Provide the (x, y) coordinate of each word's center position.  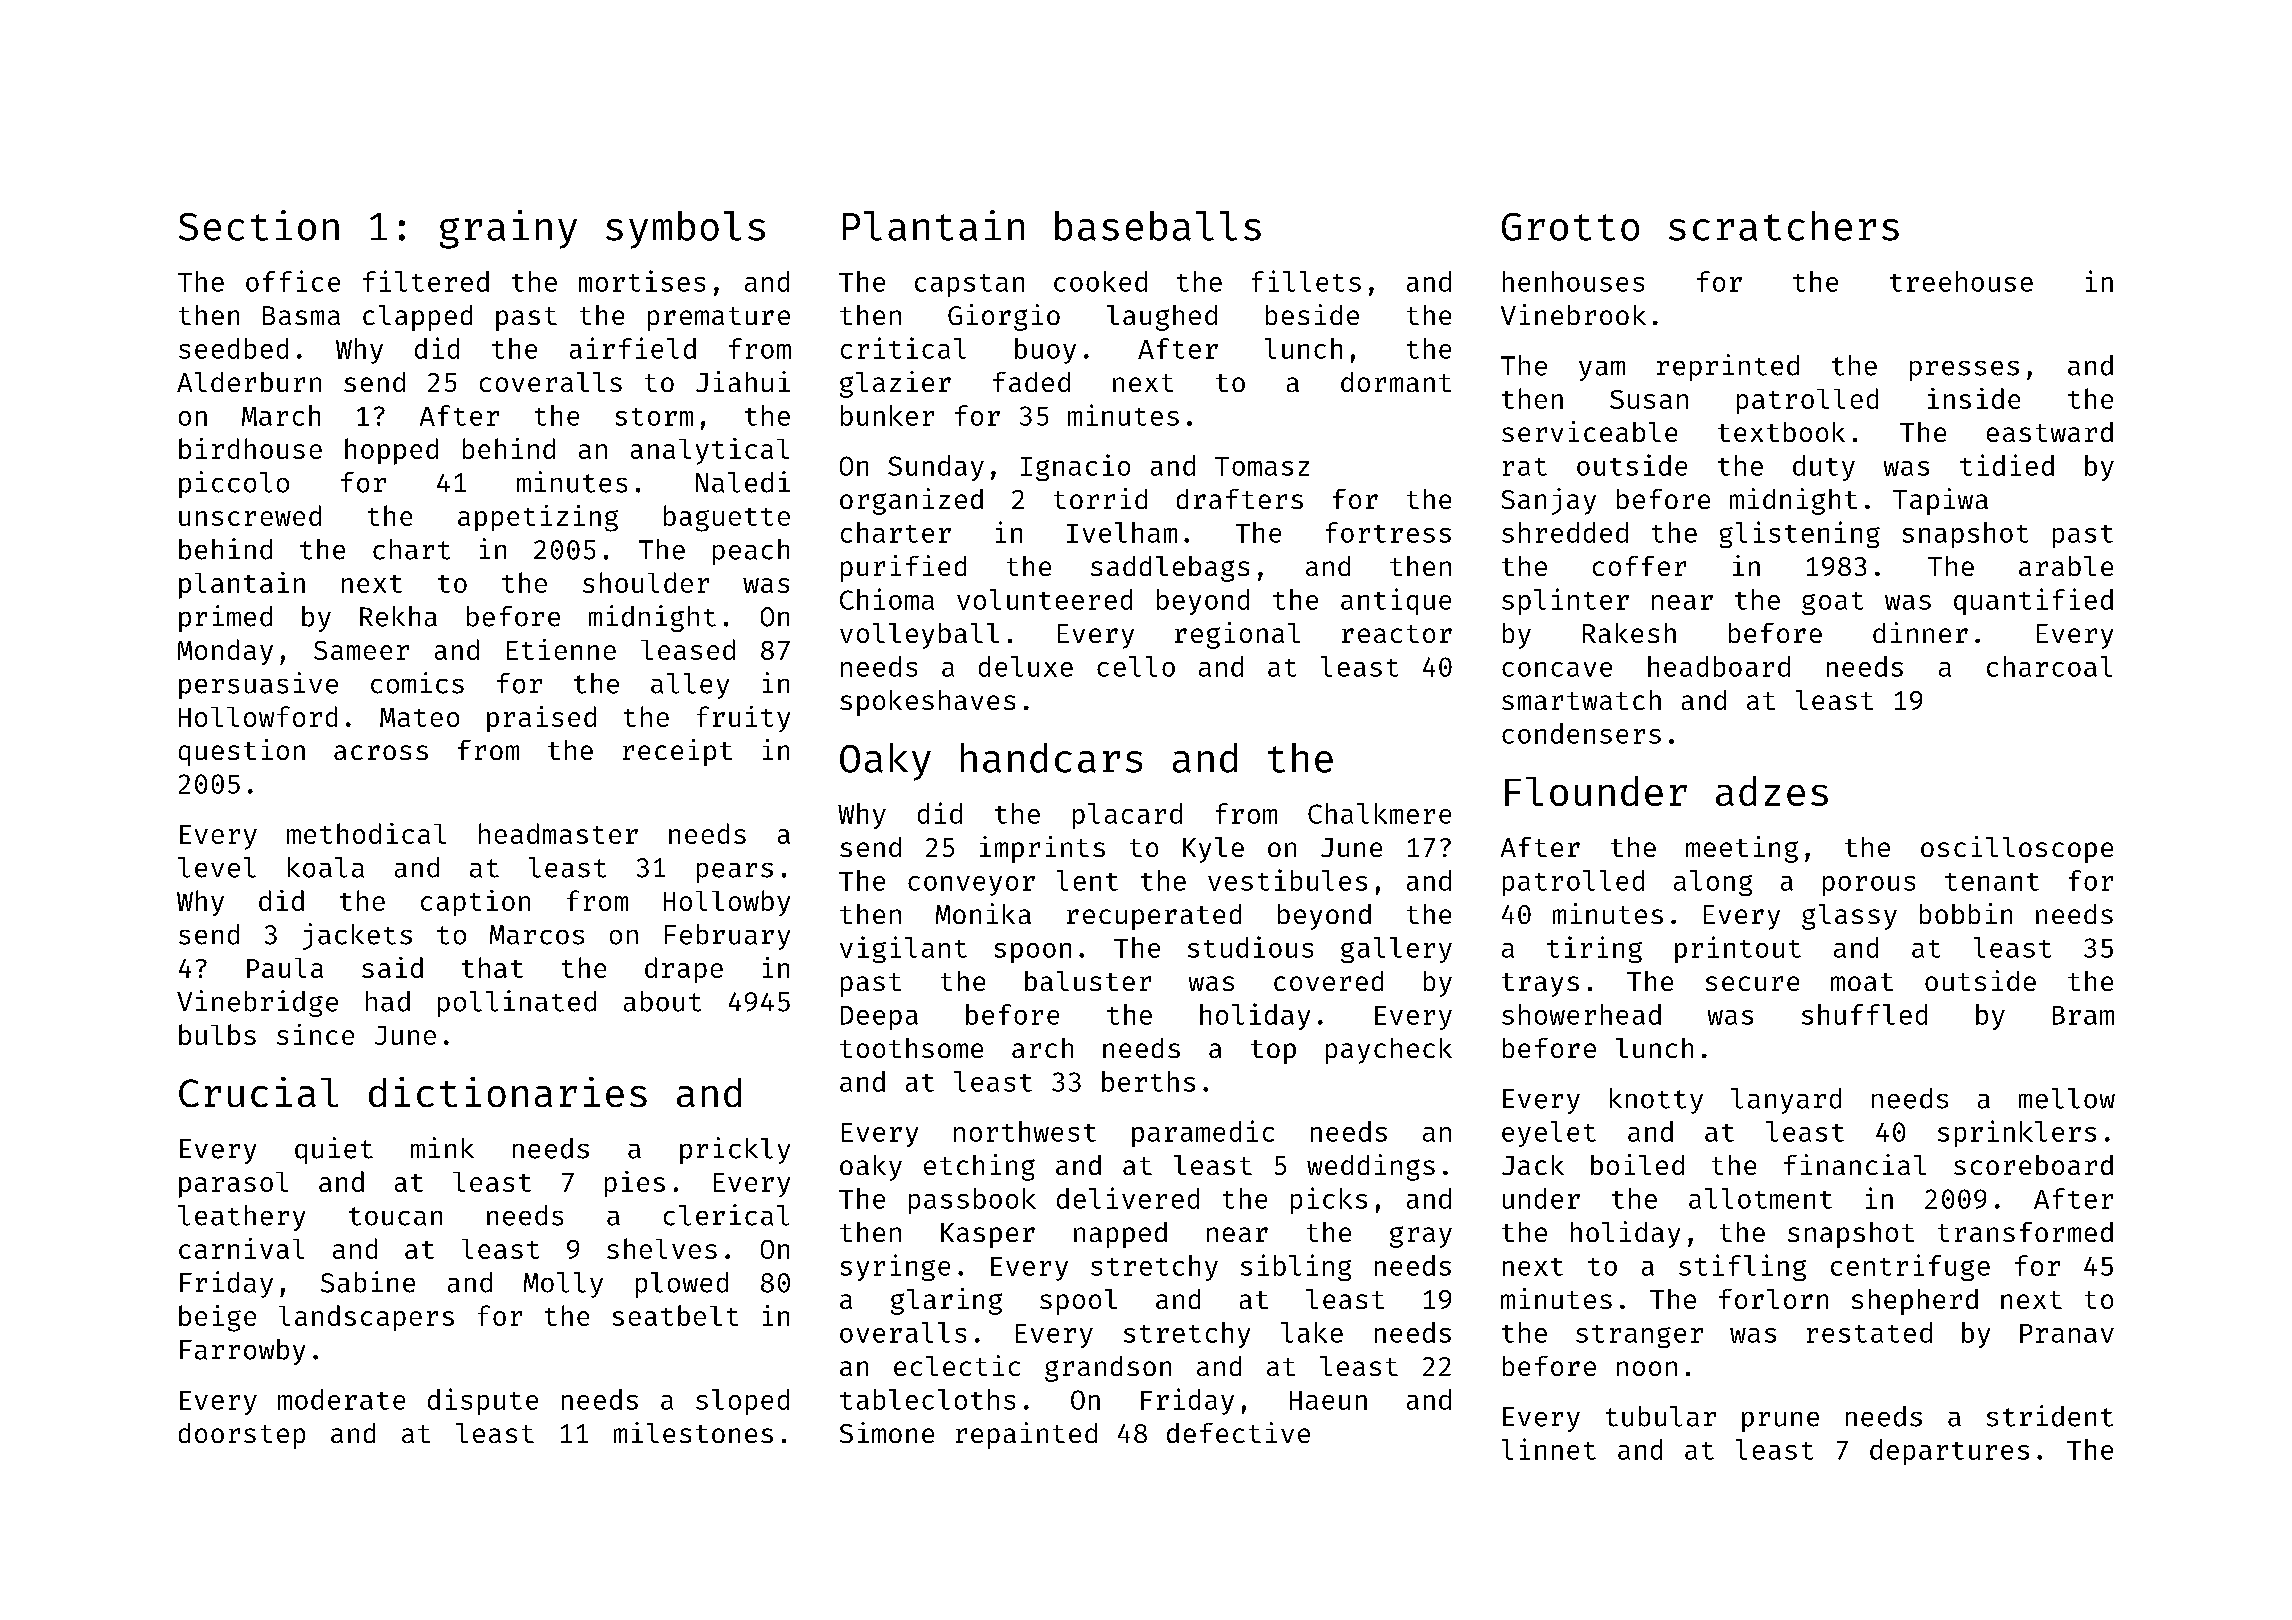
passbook (972, 1201)
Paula (285, 968)
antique (1396, 601)
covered (1328, 981)
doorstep (242, 1436)
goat (1832, 603)
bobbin (1966, 913)
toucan (395, 1216)
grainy (508, 229)
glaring (946, 1301)
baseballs (1158, 226)
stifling (1742, 1267)
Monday (225, 652)
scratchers (1784, 226)
